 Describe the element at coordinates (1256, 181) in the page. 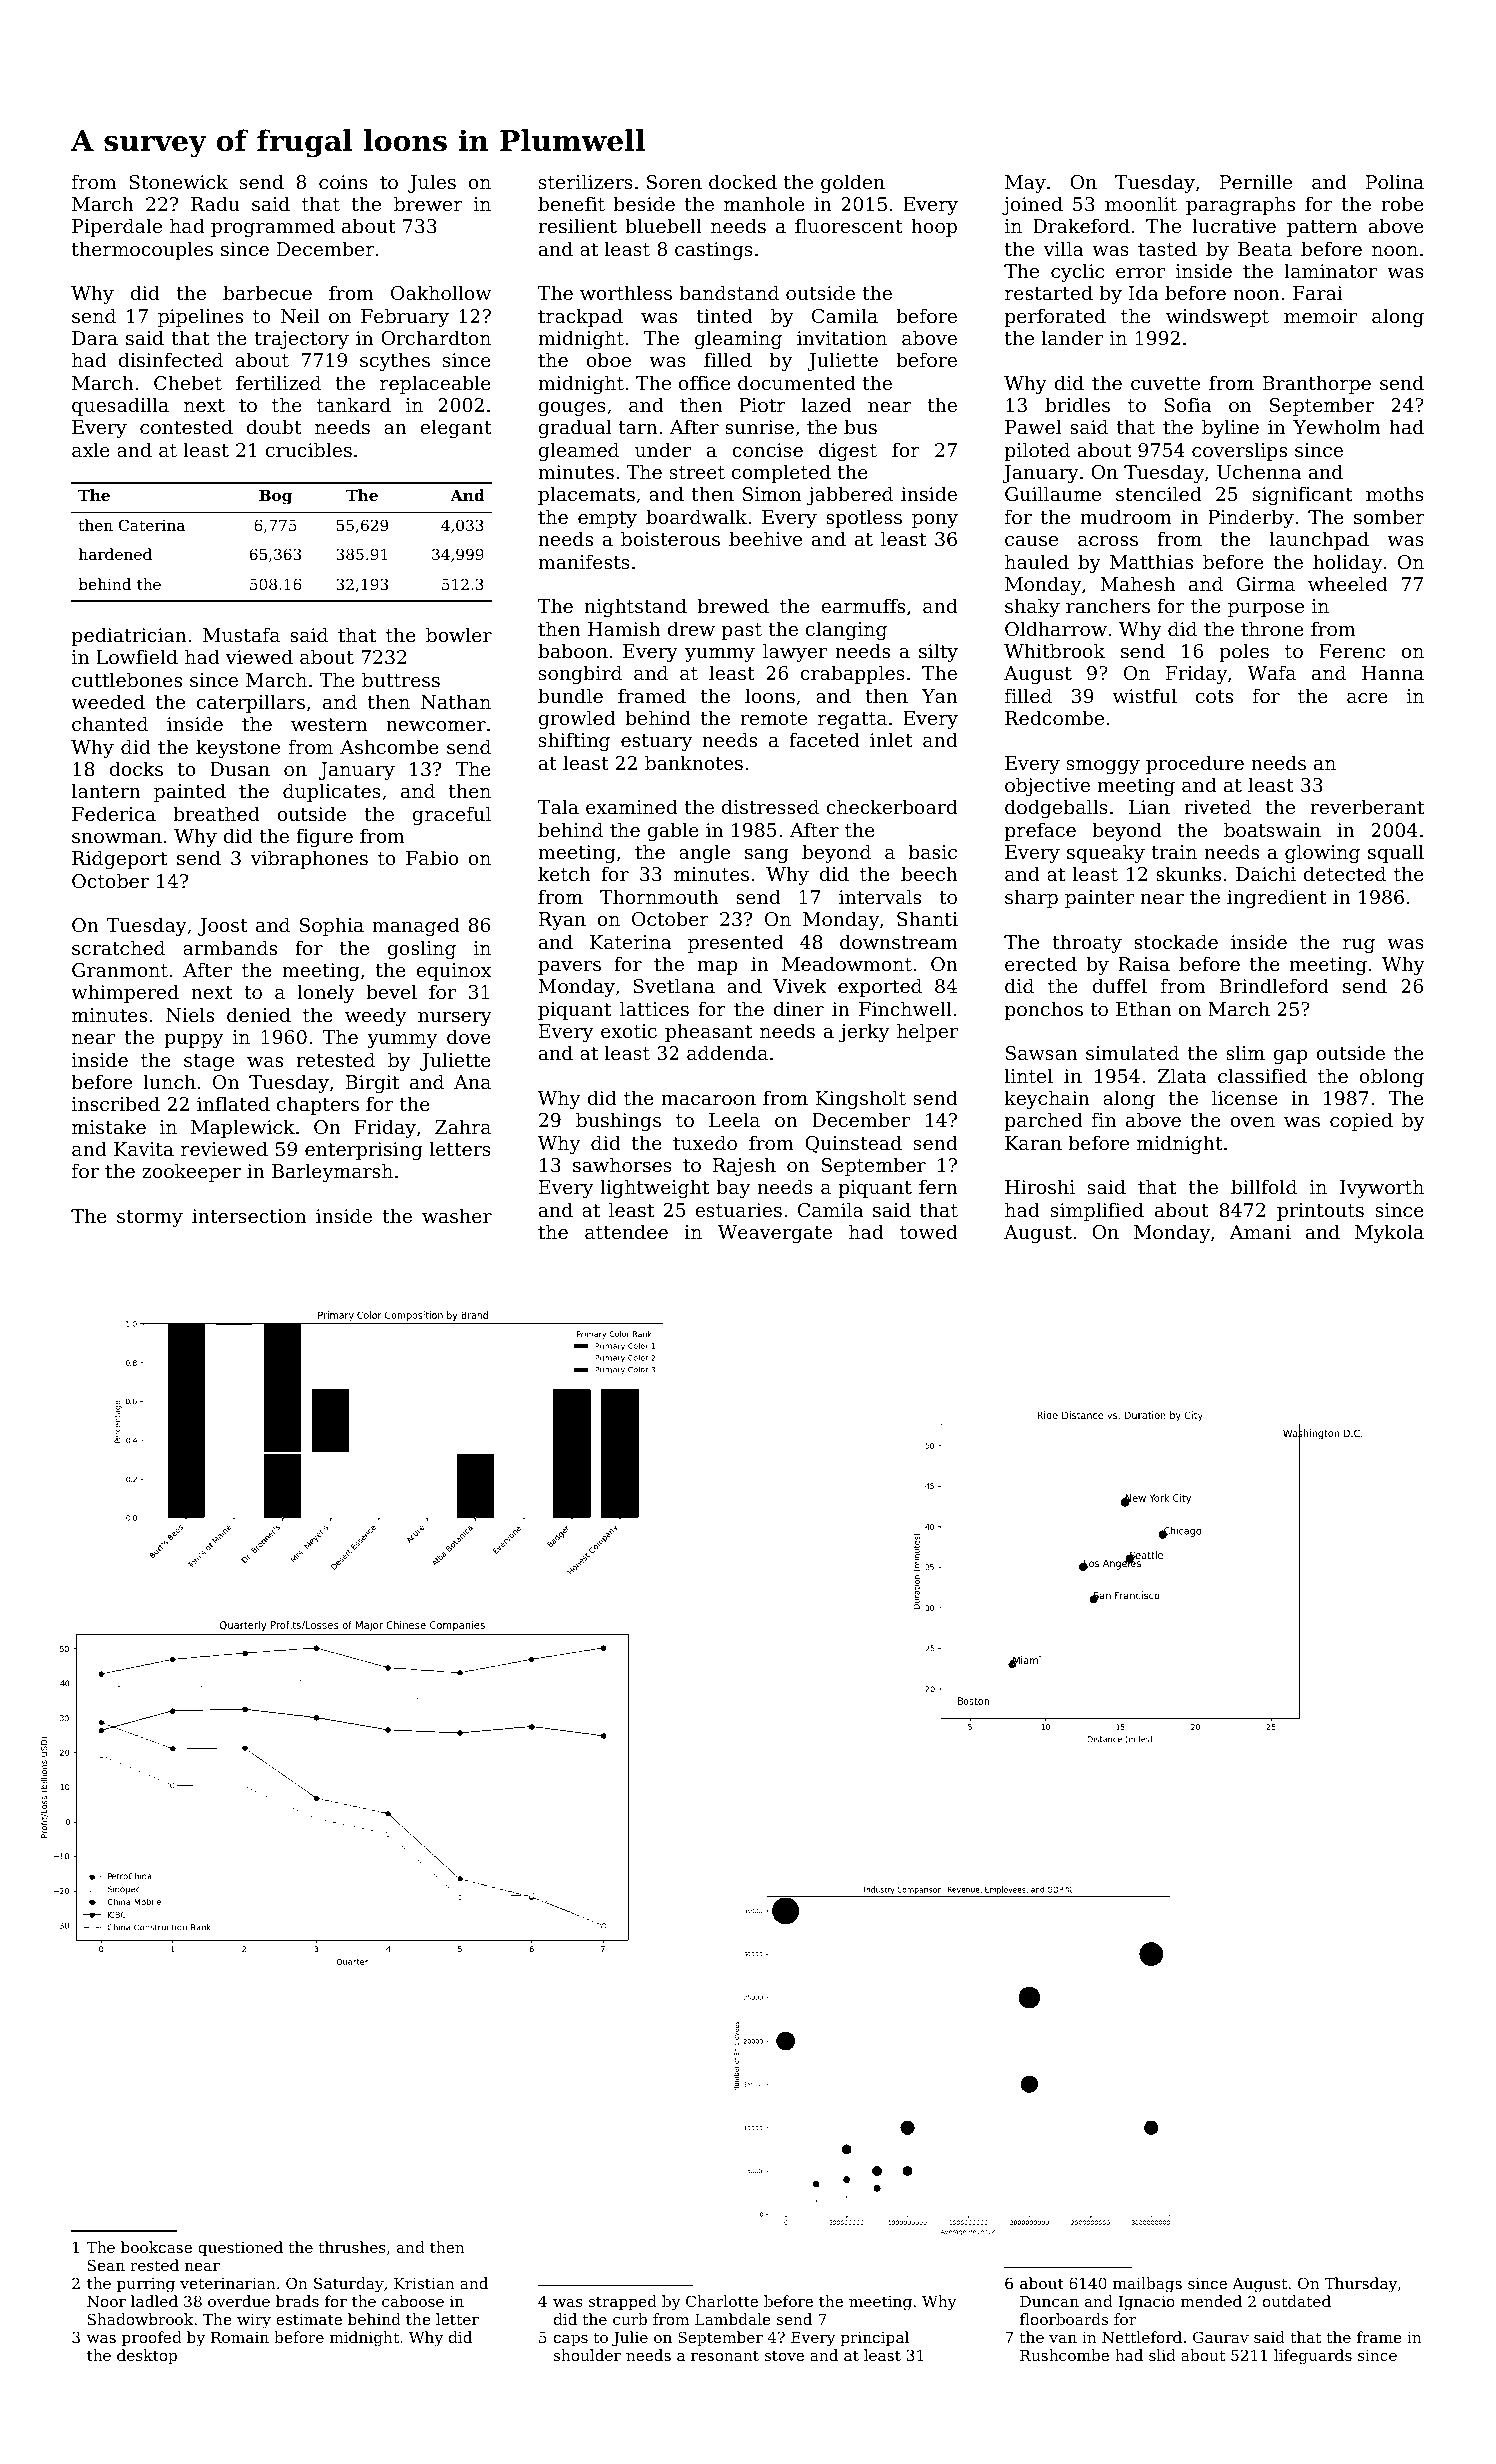

I see `Pernille` at that location.
